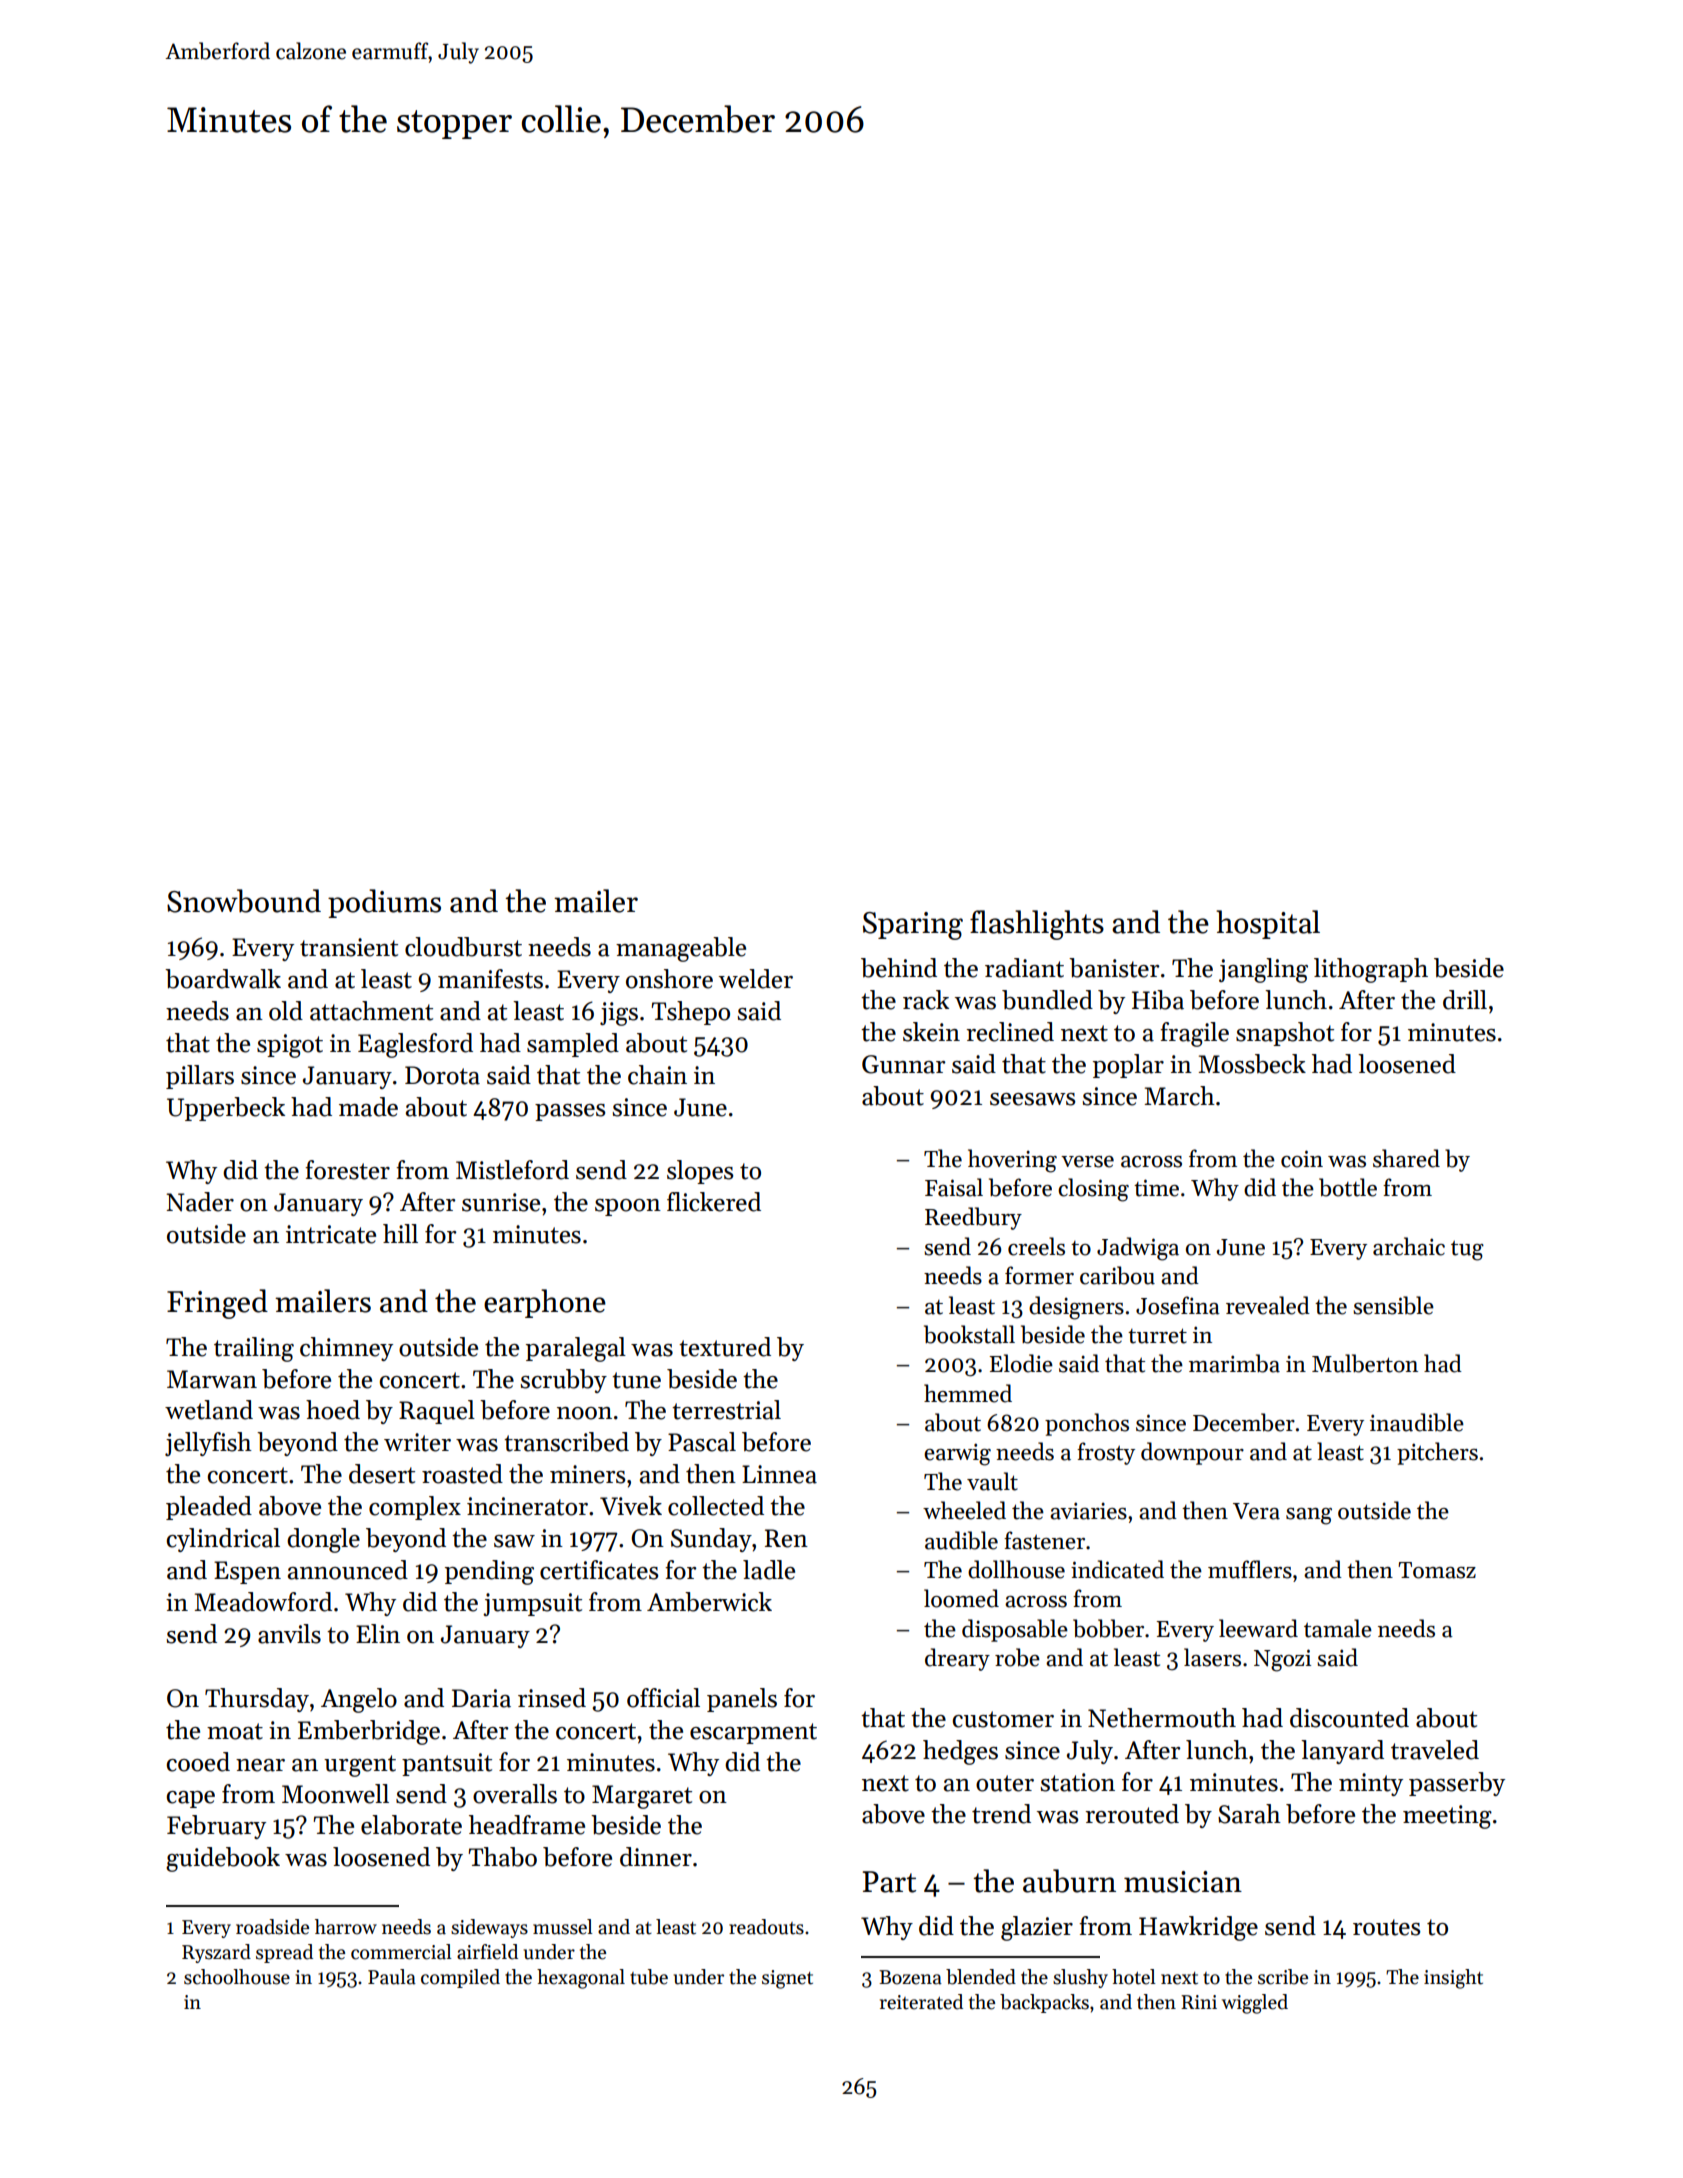 The width and height of the page is (1683, 2178). What do you see at coordinates (348, 1570) in the page?
I see `announced` at bounding box center [348, 1570].
